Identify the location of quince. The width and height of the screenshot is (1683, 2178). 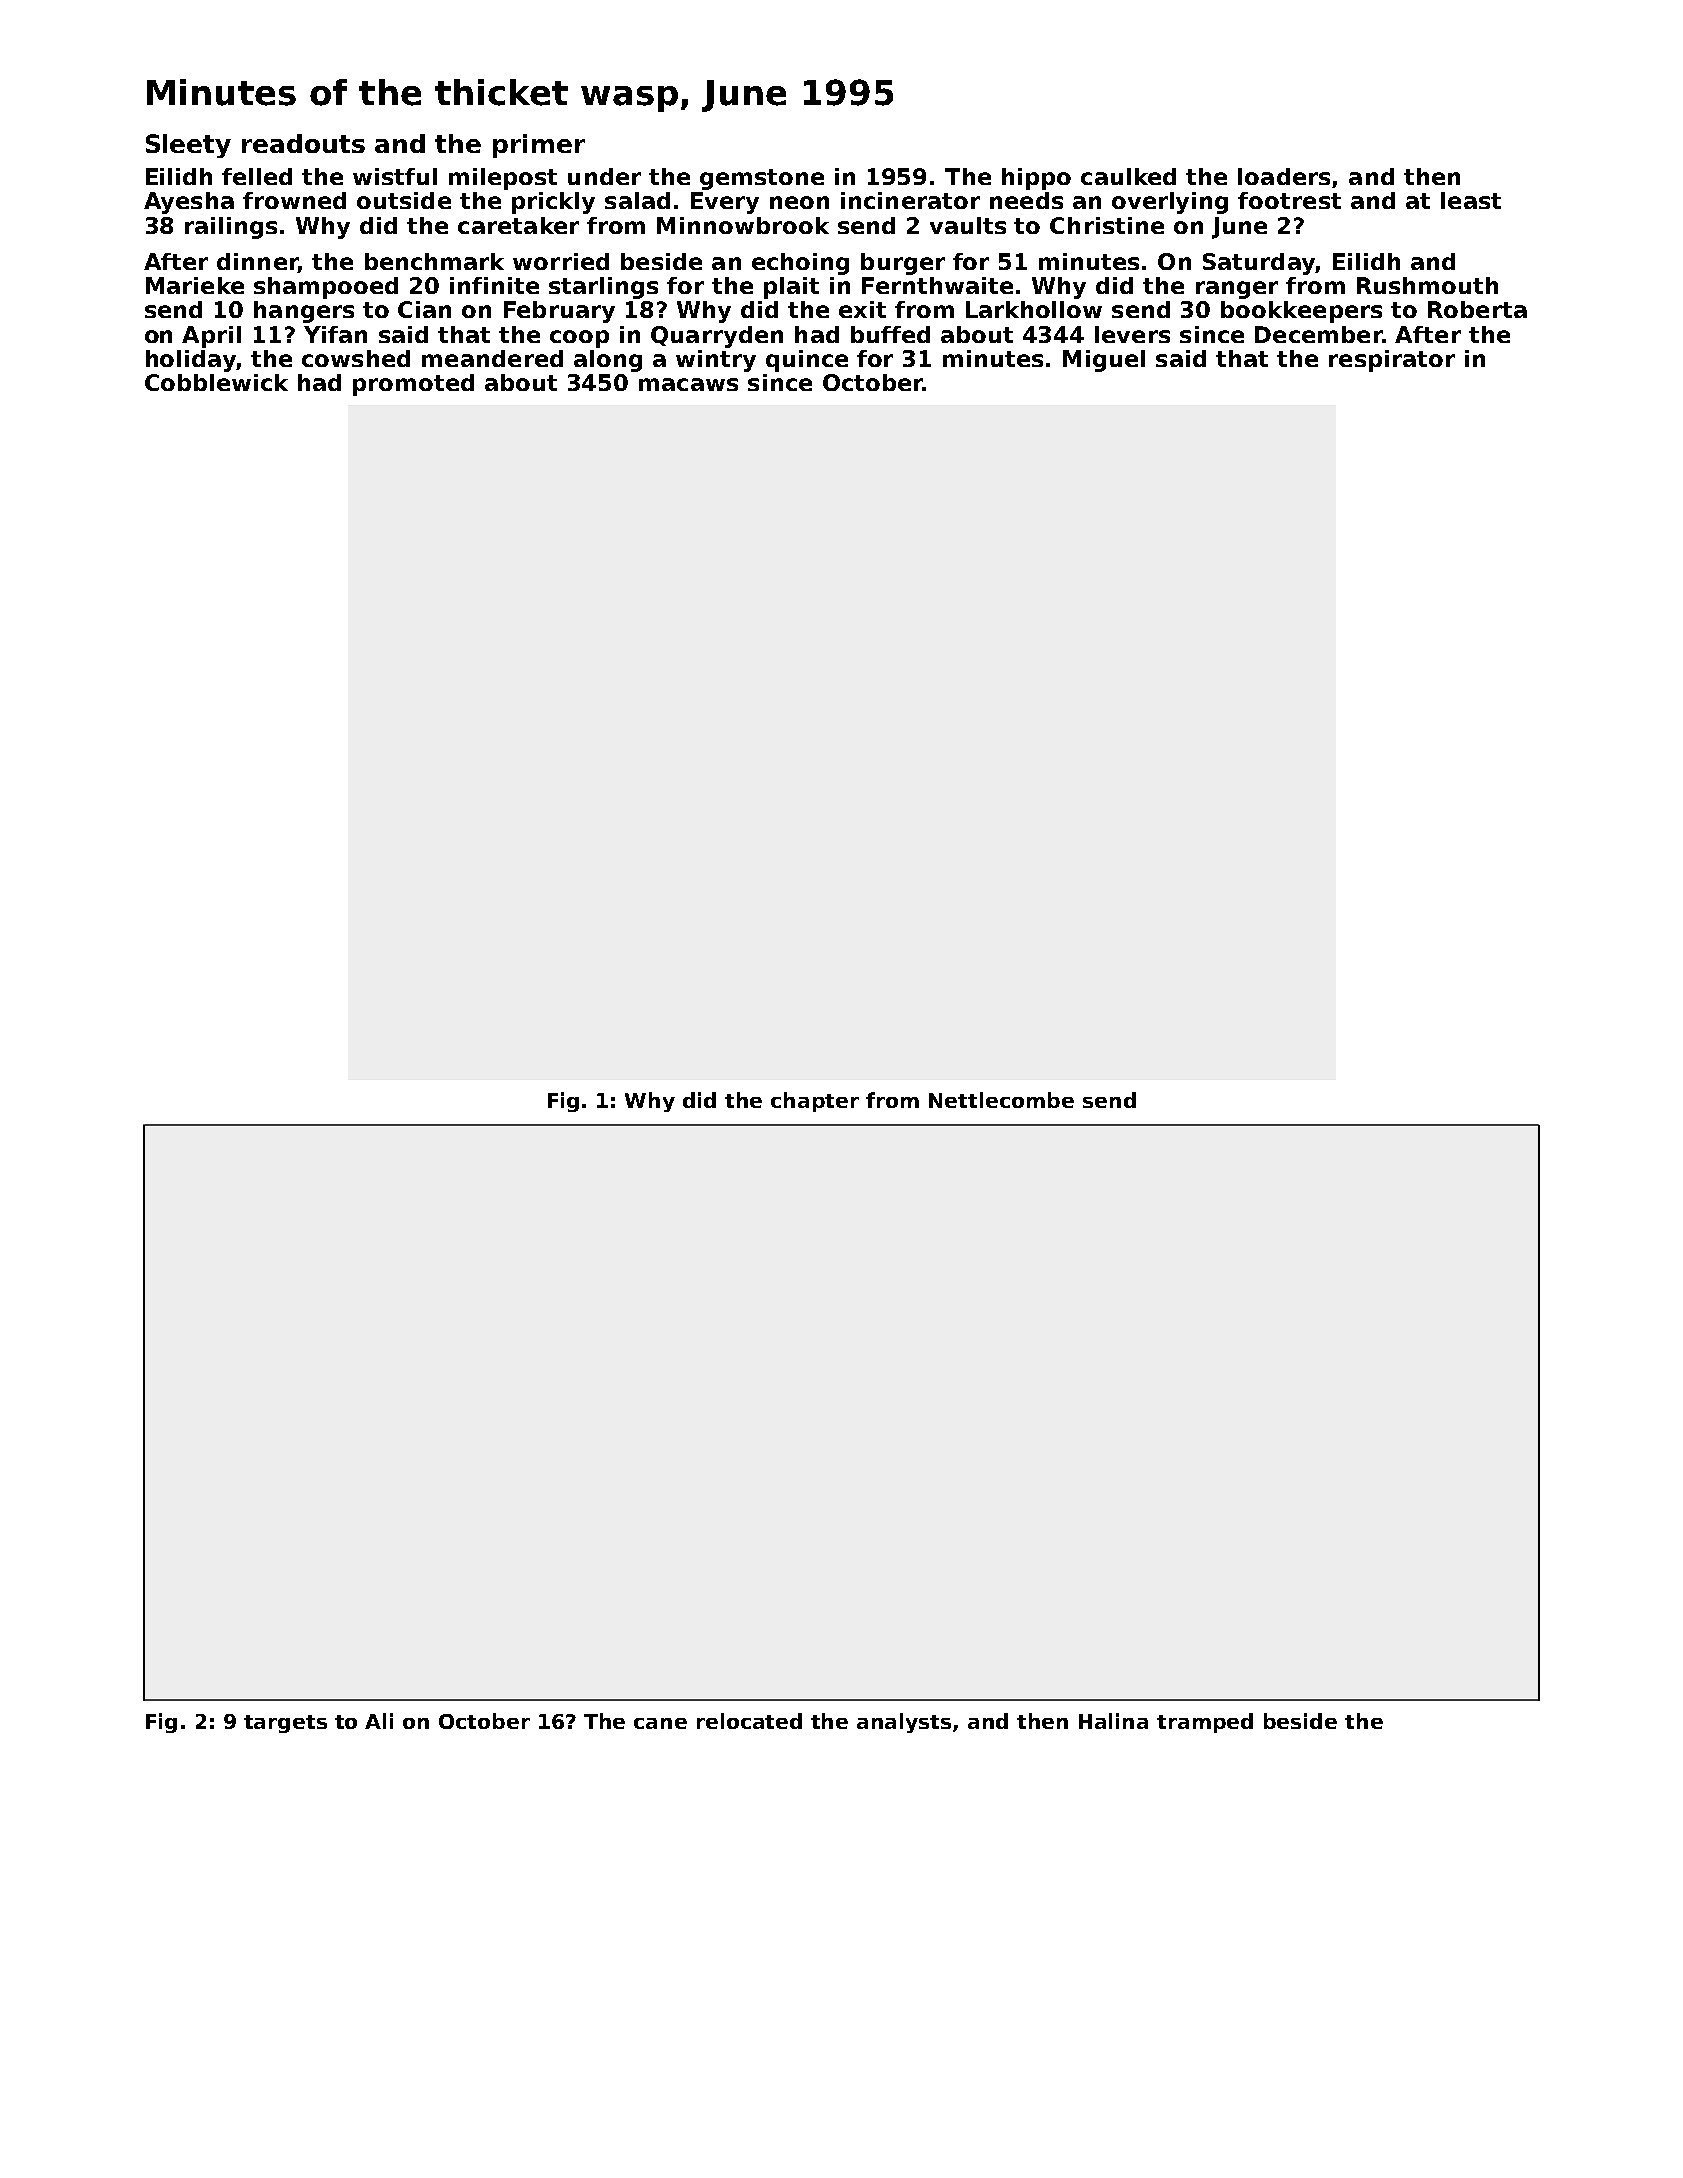
(807, 361).
